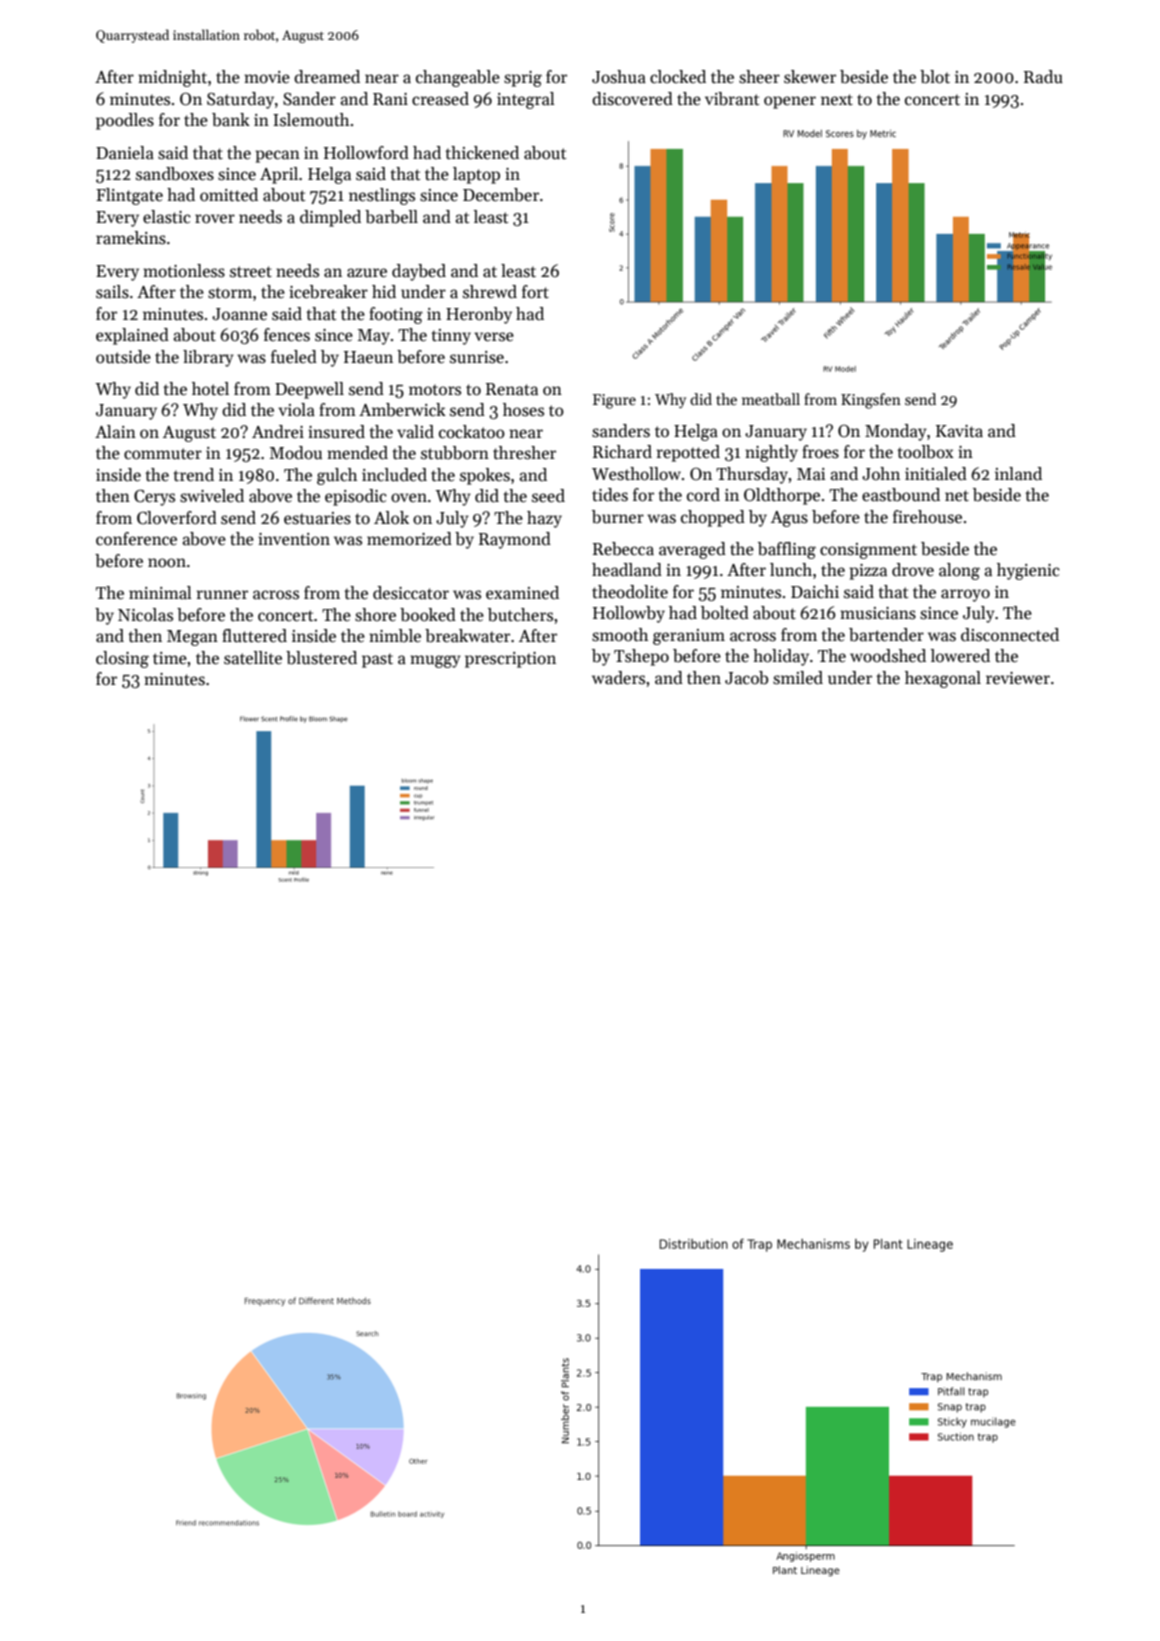 This screenshot has width=1160, height=1641. I want to click on Radu, so click(1043, 77).
